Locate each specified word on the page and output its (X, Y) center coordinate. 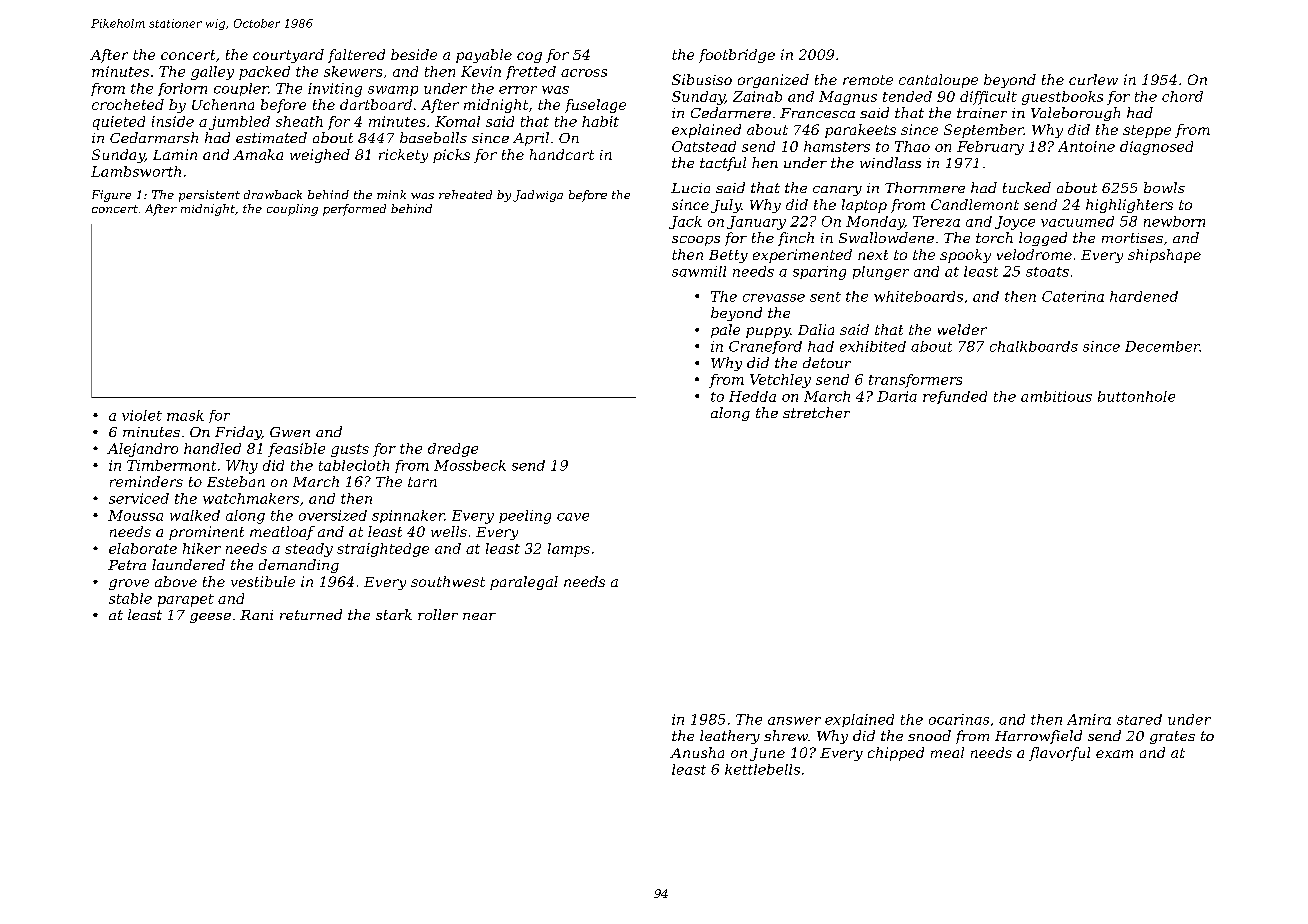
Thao (912, 146)
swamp (393, 91)
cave (573, 517)
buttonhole (1136, 396)
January (756, 223)
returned (311, 614)
